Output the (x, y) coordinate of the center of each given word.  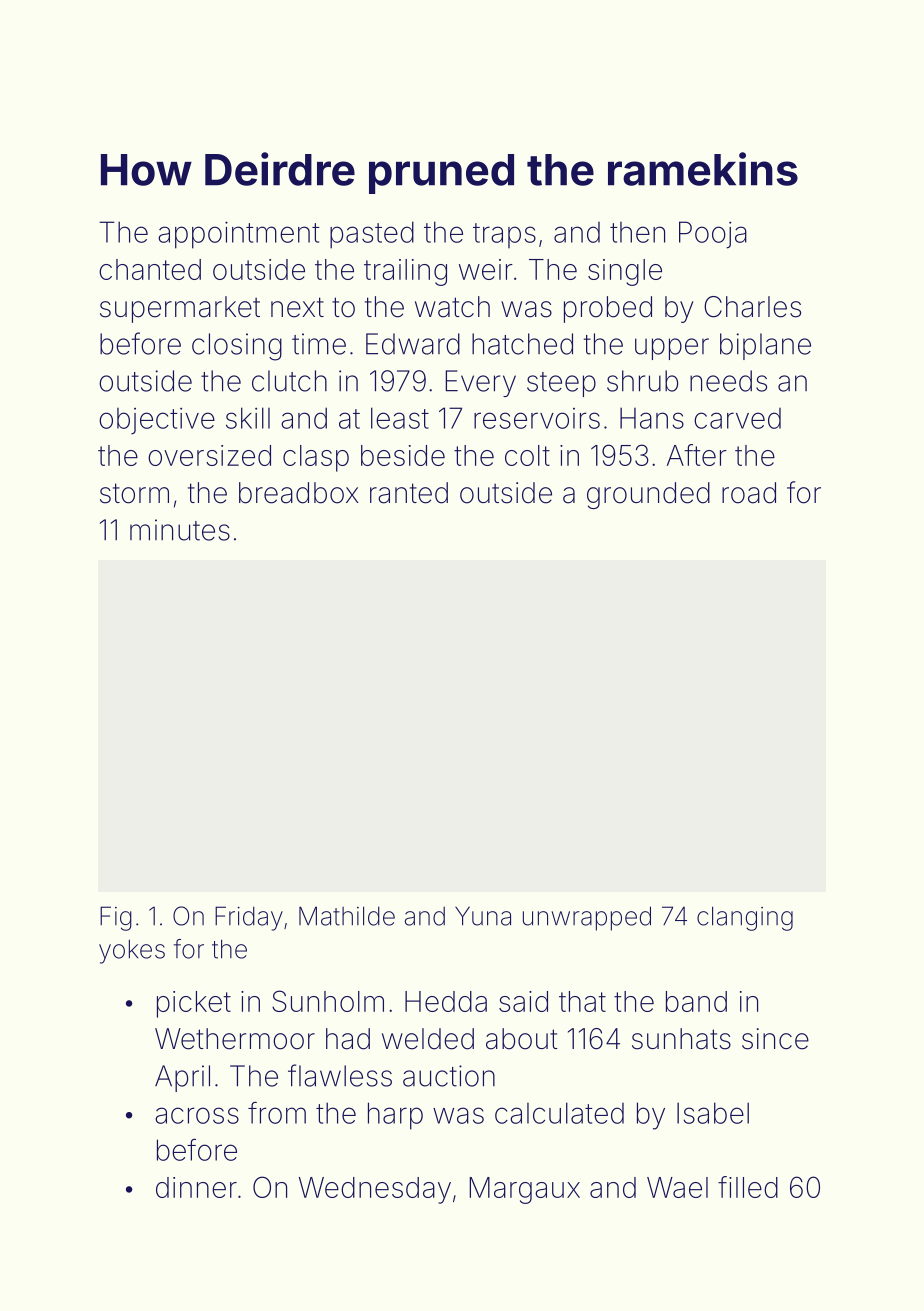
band (696, 1001)
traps (504, 235)
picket (194, 1004)
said (523, 1001)
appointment (239, 235)
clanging (745, 918)
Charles (752, 307)
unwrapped (587, 918)
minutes (180, 530)
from (277, 1112)
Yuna (483, 916)
